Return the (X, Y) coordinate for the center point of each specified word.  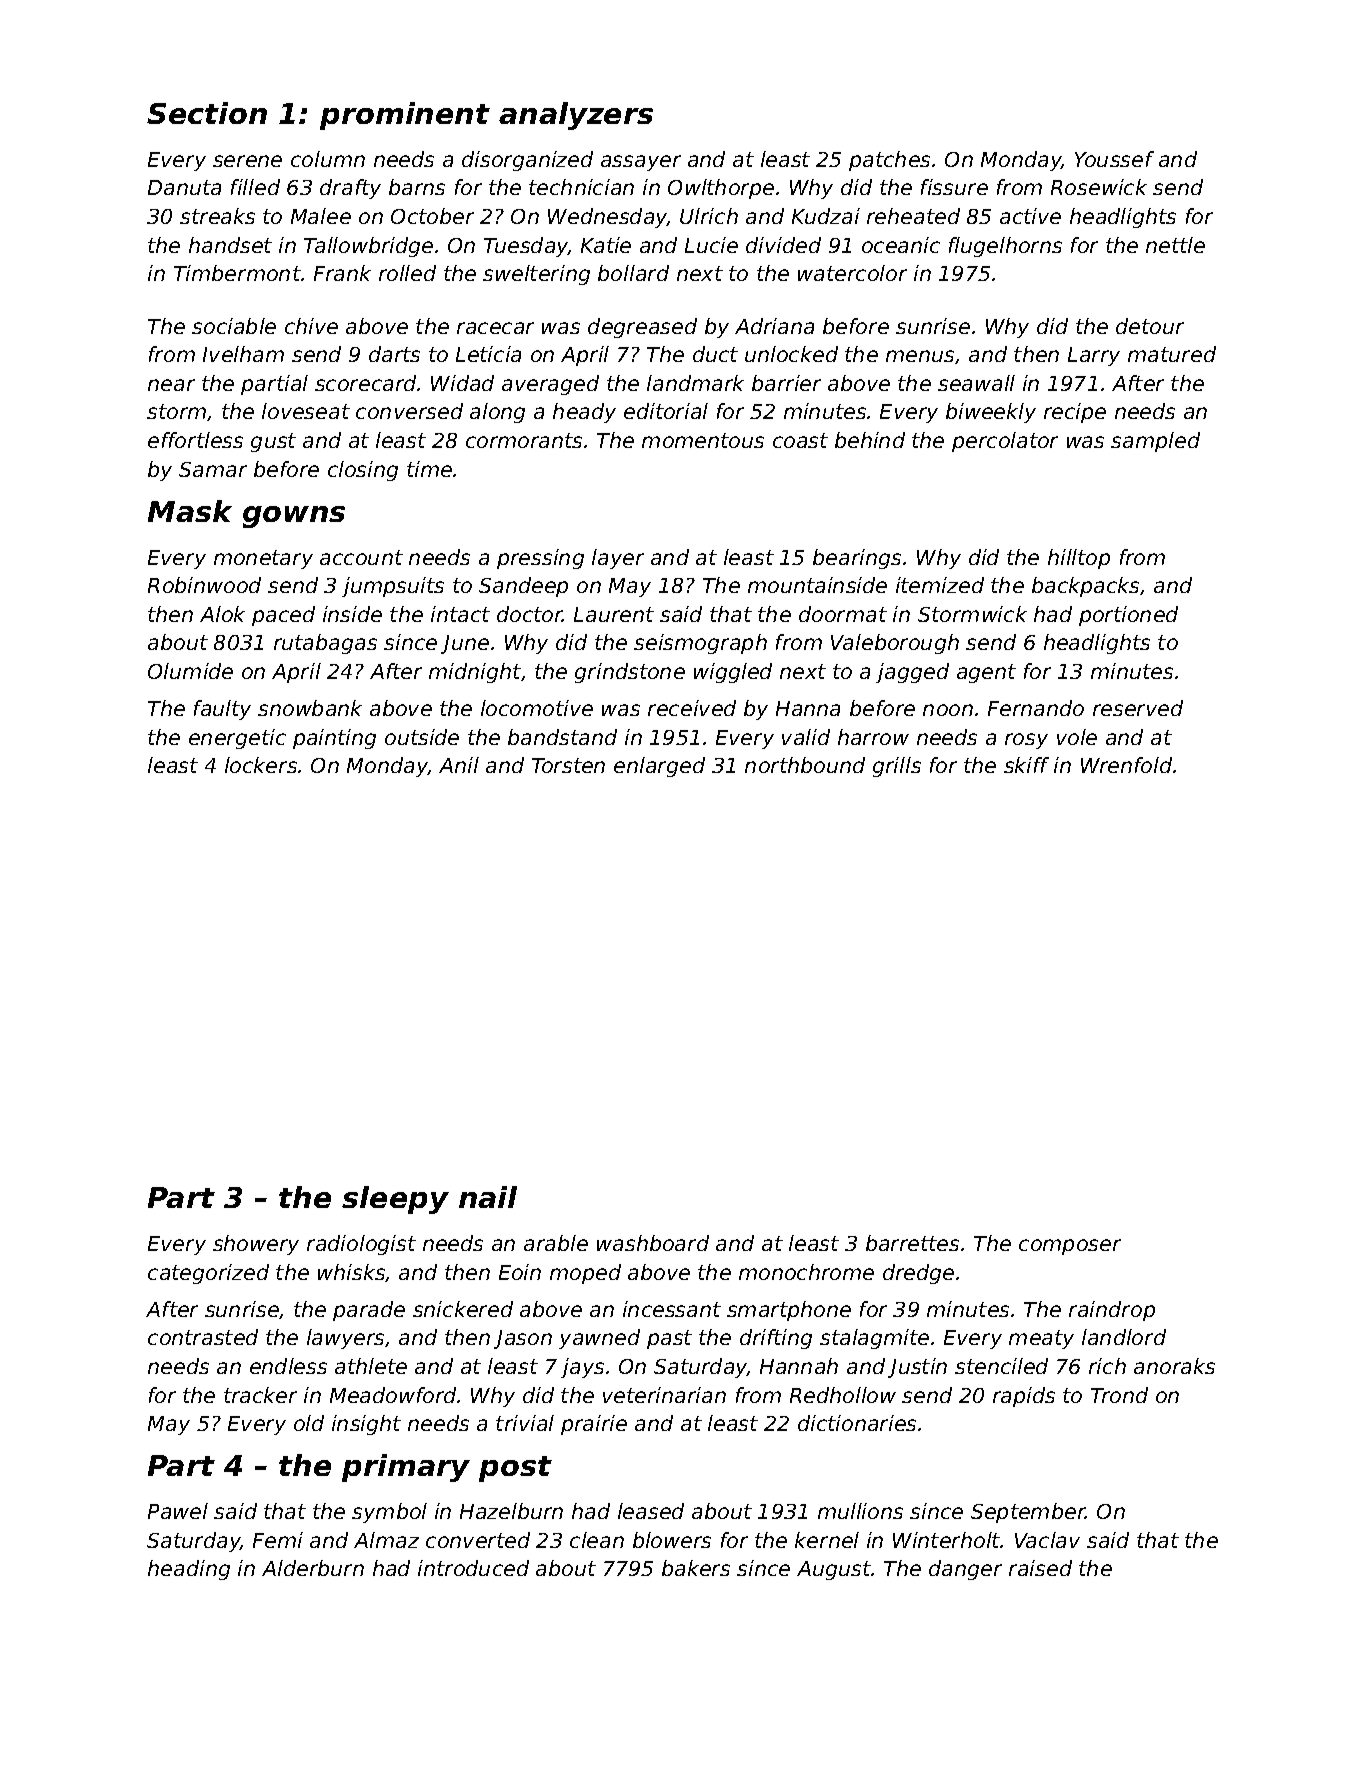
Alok (222, 614)
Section (207, 113)
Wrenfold (1126, 765)
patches (889, 161)
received (692, 708)
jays (582, 1368)
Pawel (178, 1511)
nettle (1175, 245)
